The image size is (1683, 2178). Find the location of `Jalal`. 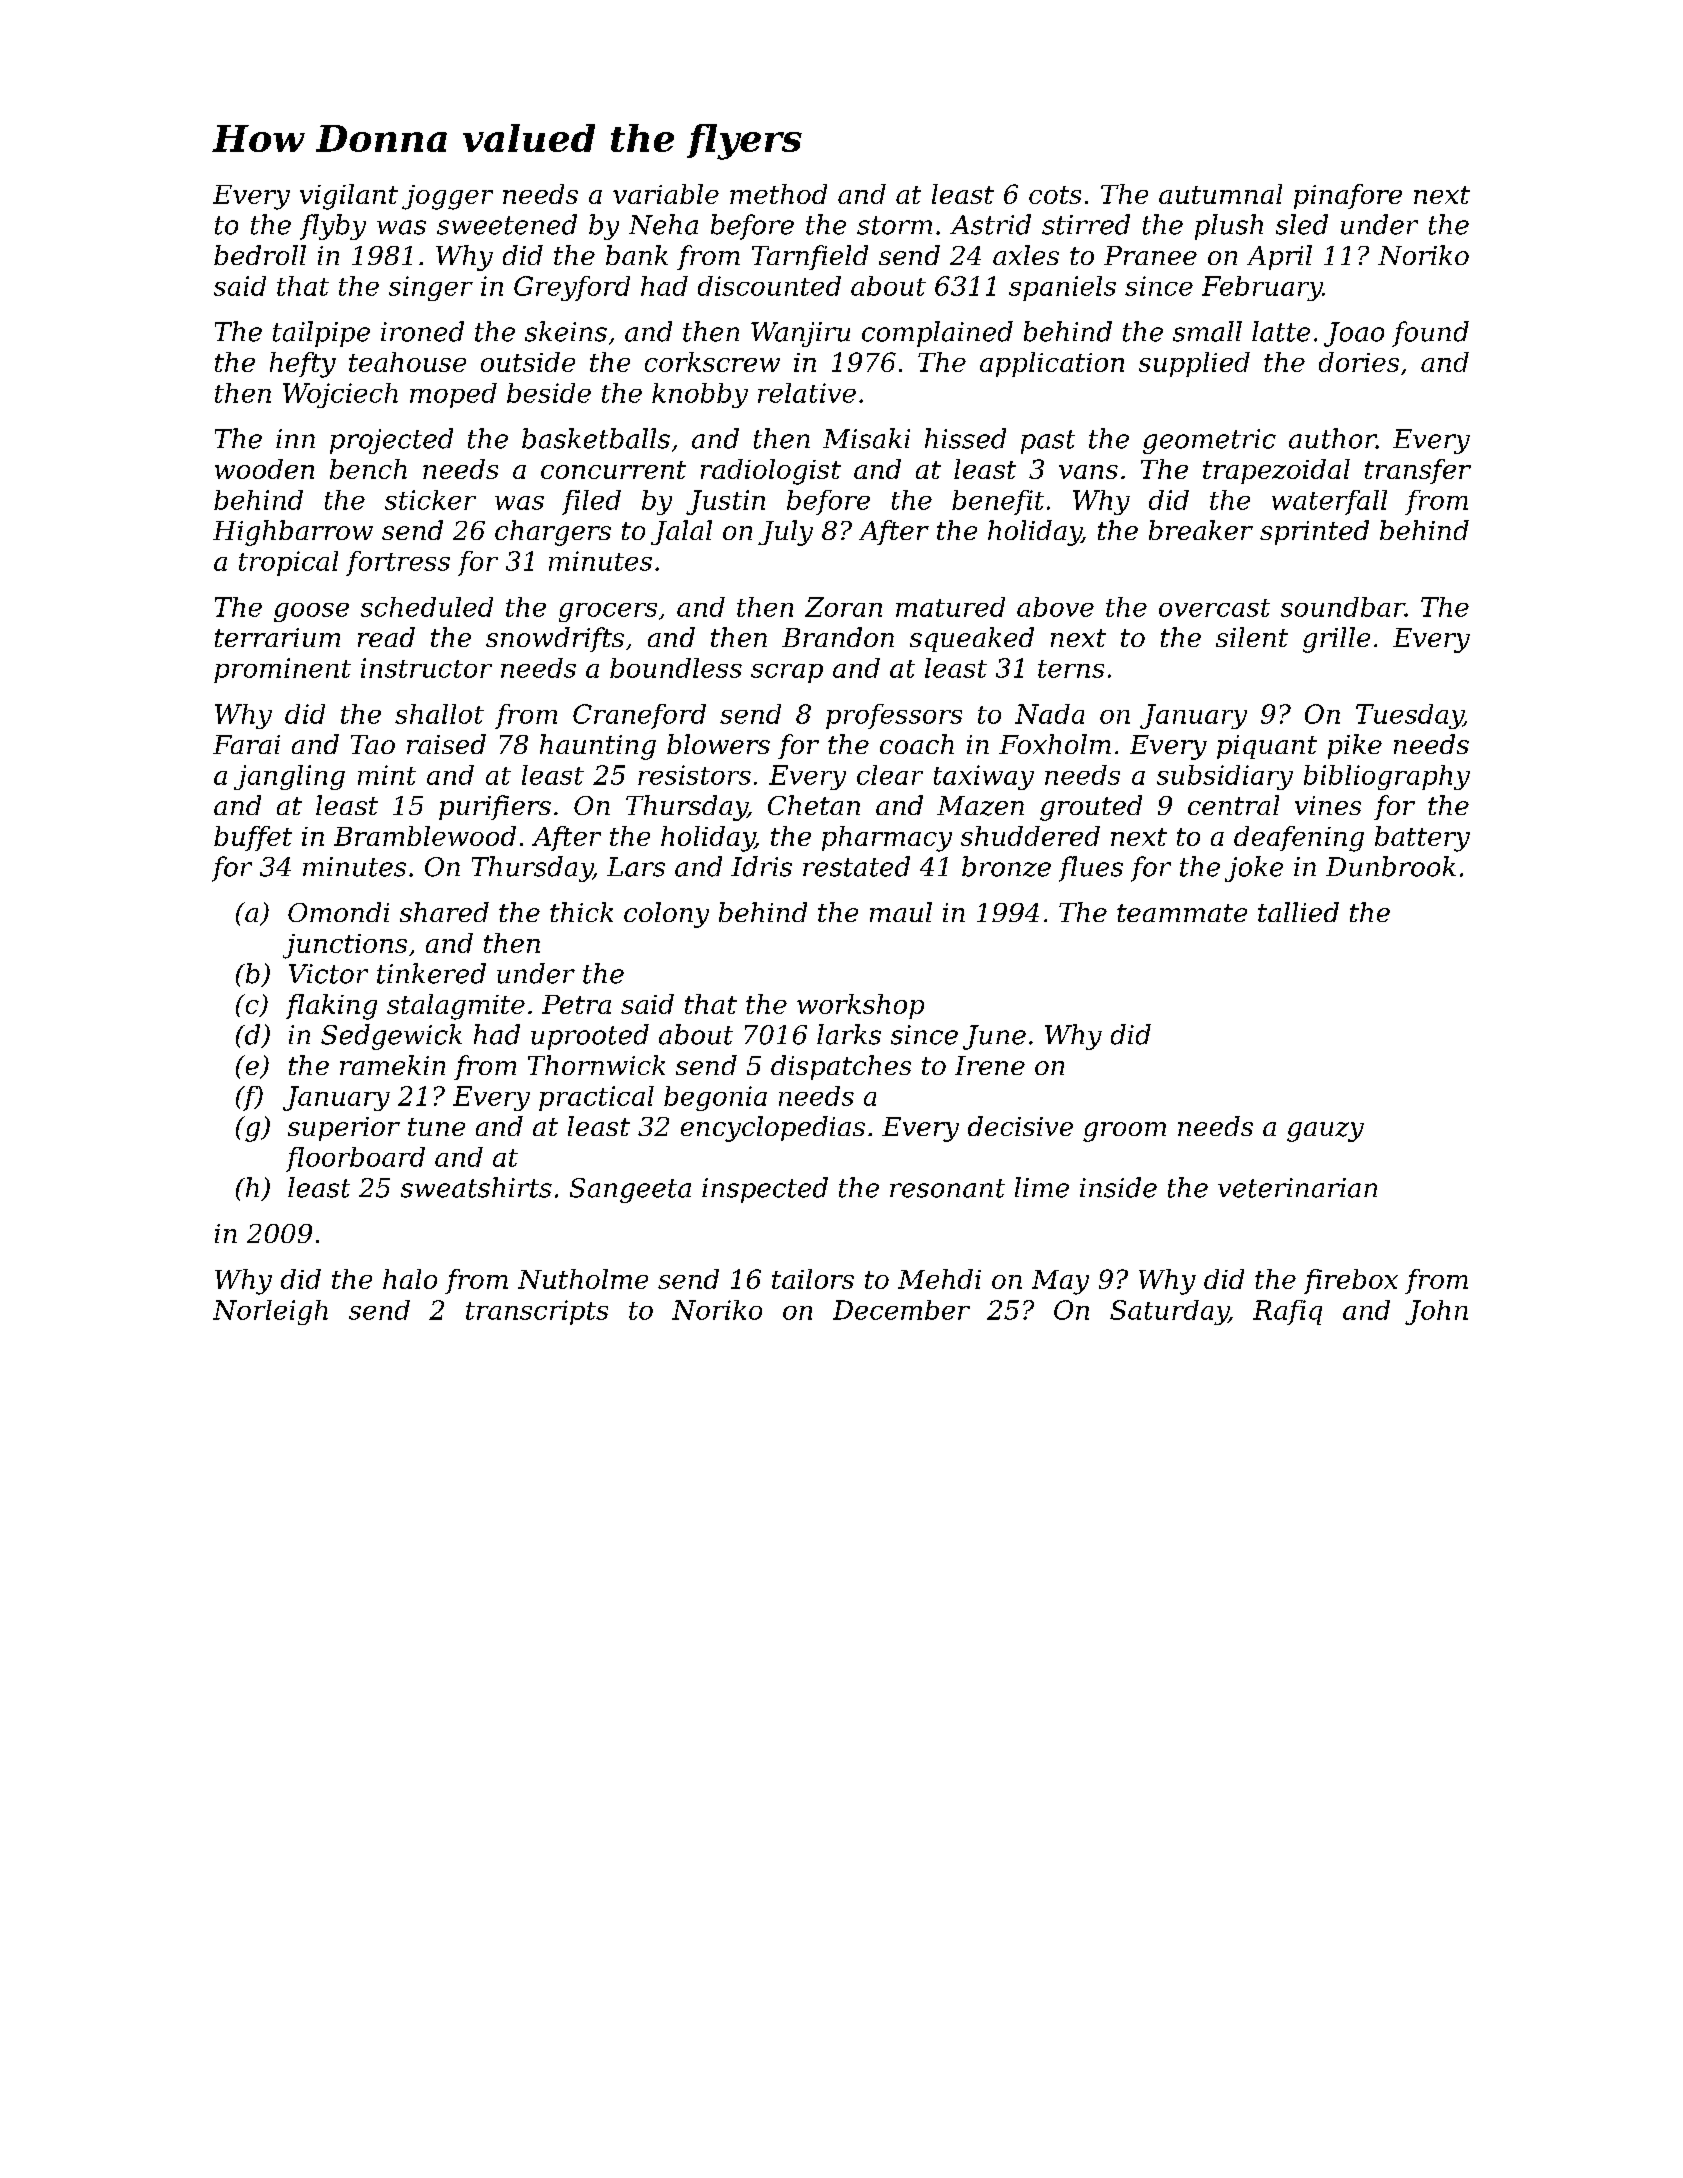

Jalal is located at coordinates (681, 532).
